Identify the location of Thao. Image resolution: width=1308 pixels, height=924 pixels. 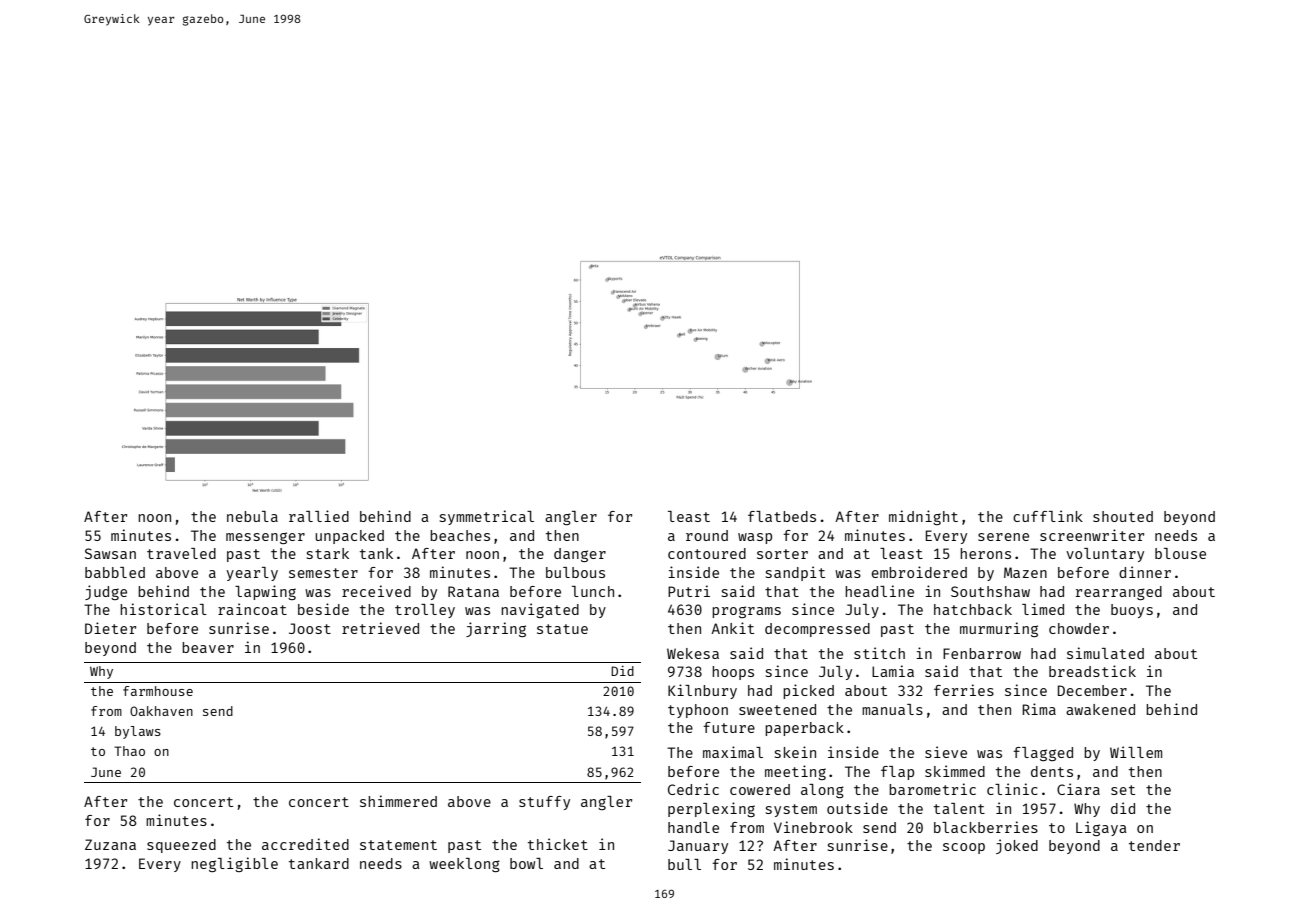
(129, 751).
